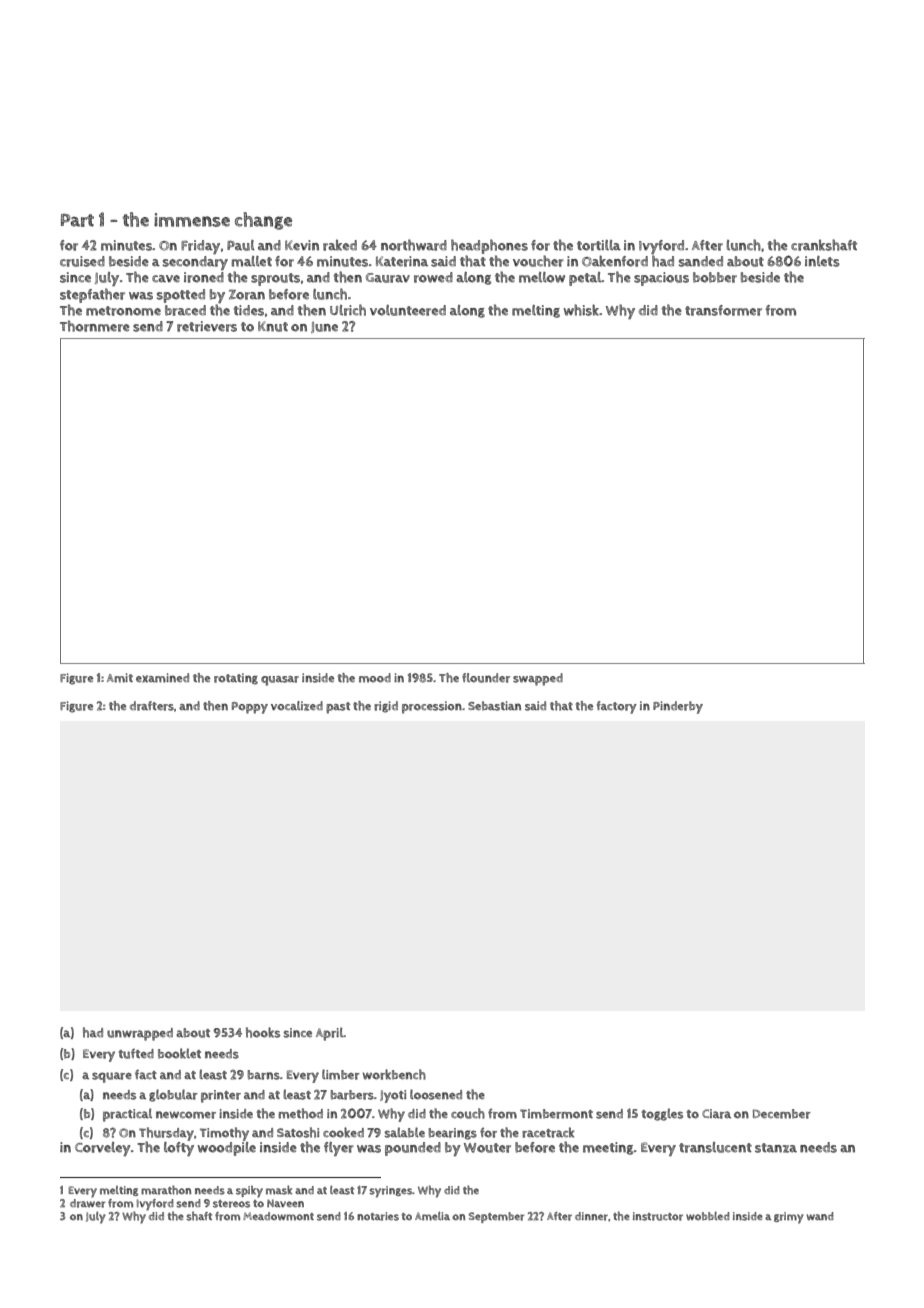  I want to click on rotating, so click(236, 679).
